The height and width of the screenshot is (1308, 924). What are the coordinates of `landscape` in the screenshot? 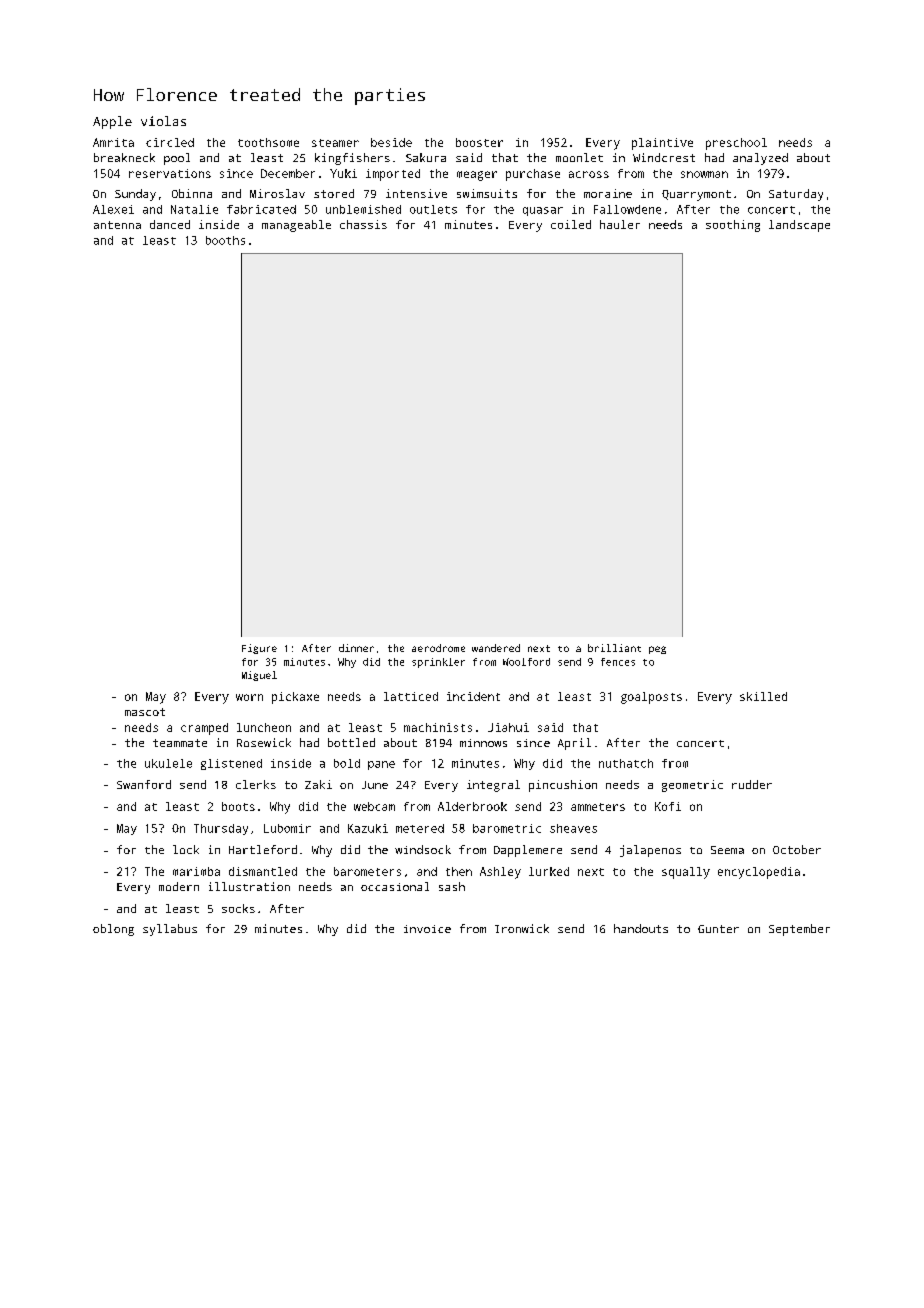 It's located at (799, 226).
